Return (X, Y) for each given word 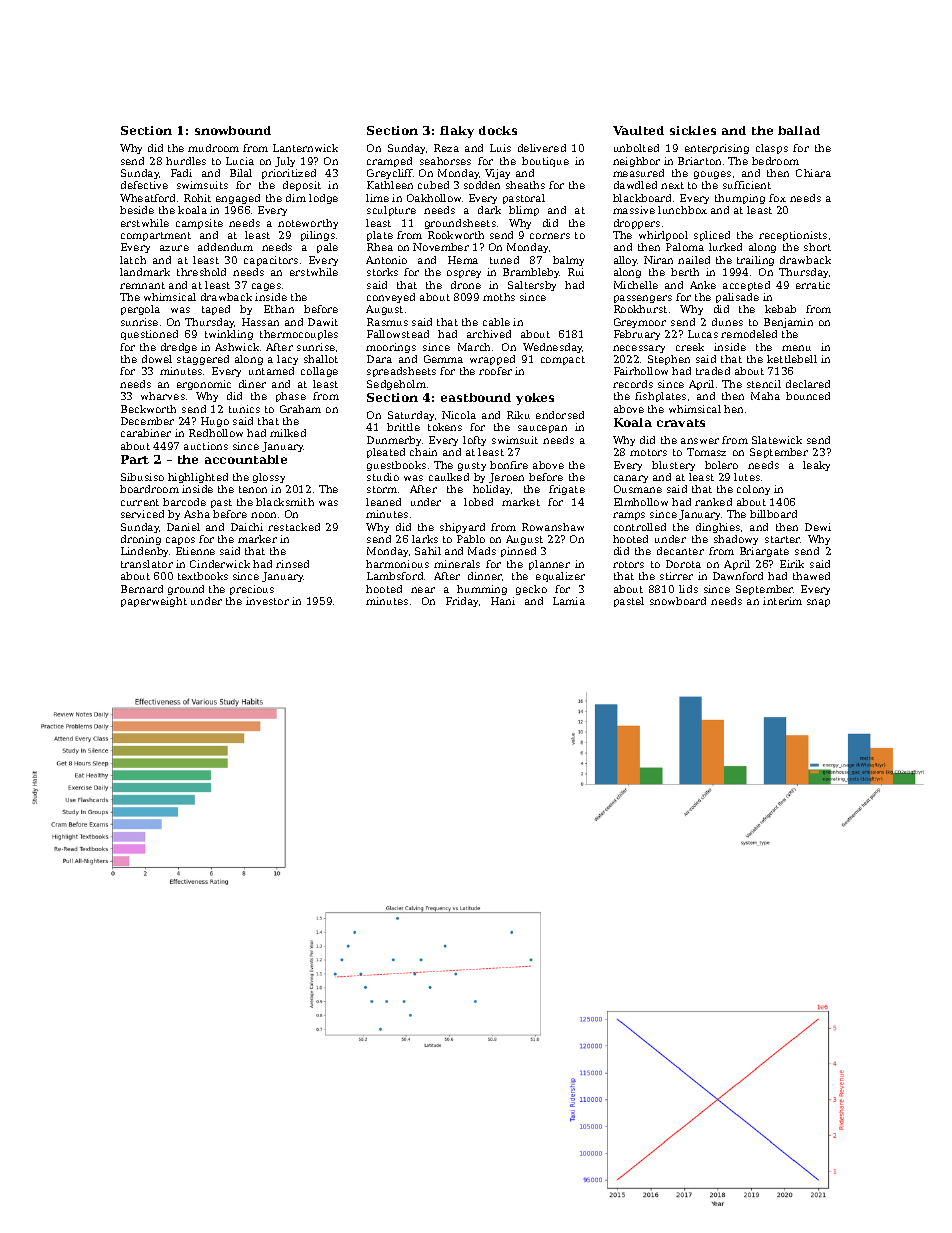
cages (266, 287)
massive (634, 210)
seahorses (445, 161)
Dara (379, 359)
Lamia (569, 601)
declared (808, 384)
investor (267, 601)
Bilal (241, 173)
